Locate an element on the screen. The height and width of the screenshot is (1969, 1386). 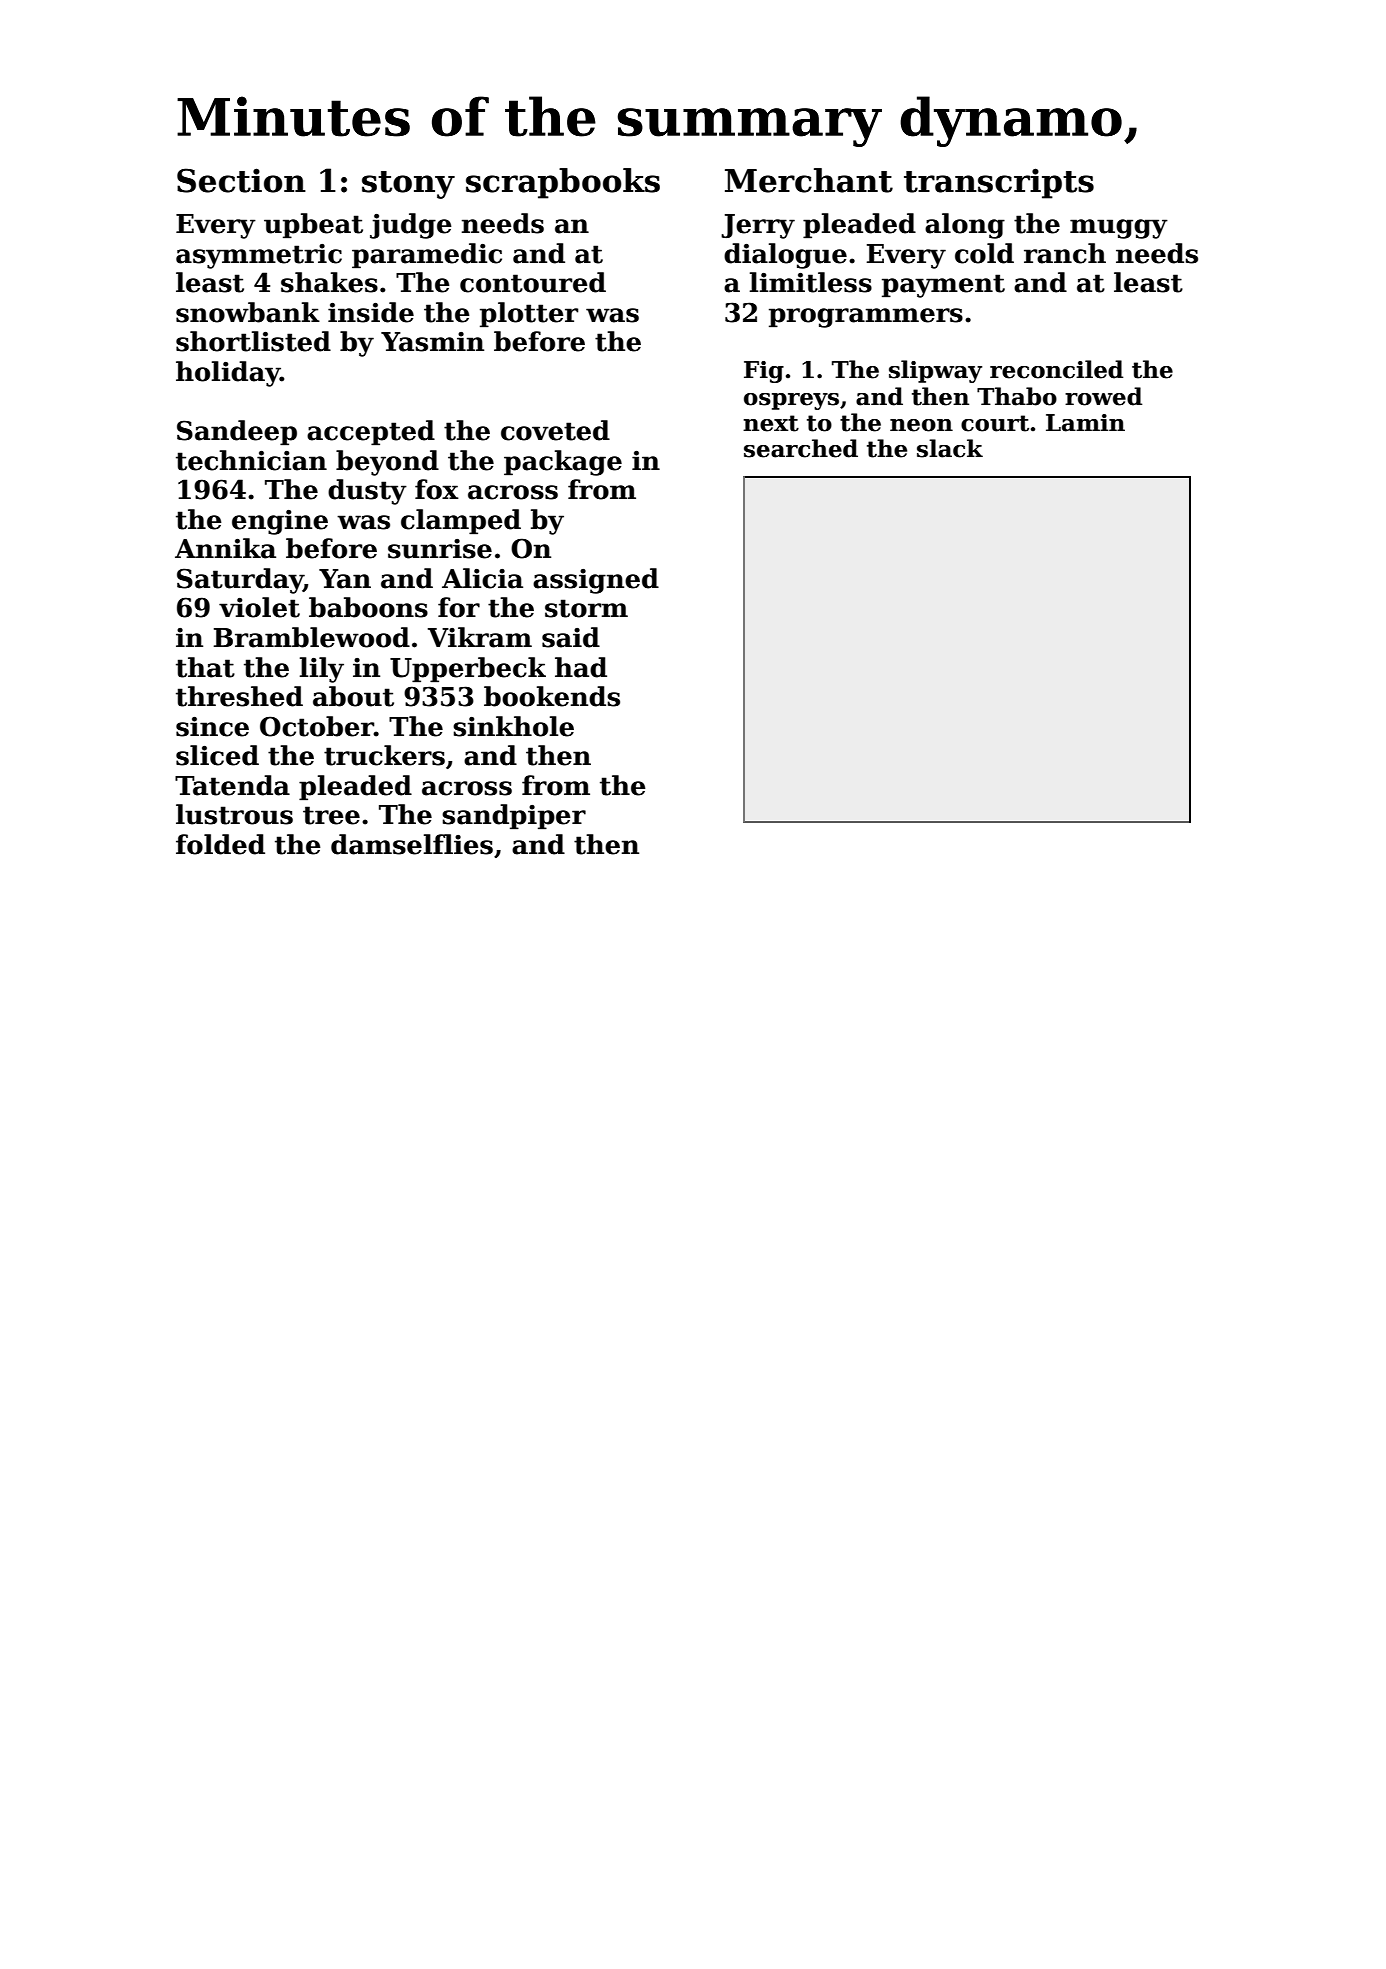
accepted is located at coordinates (371, 433).
